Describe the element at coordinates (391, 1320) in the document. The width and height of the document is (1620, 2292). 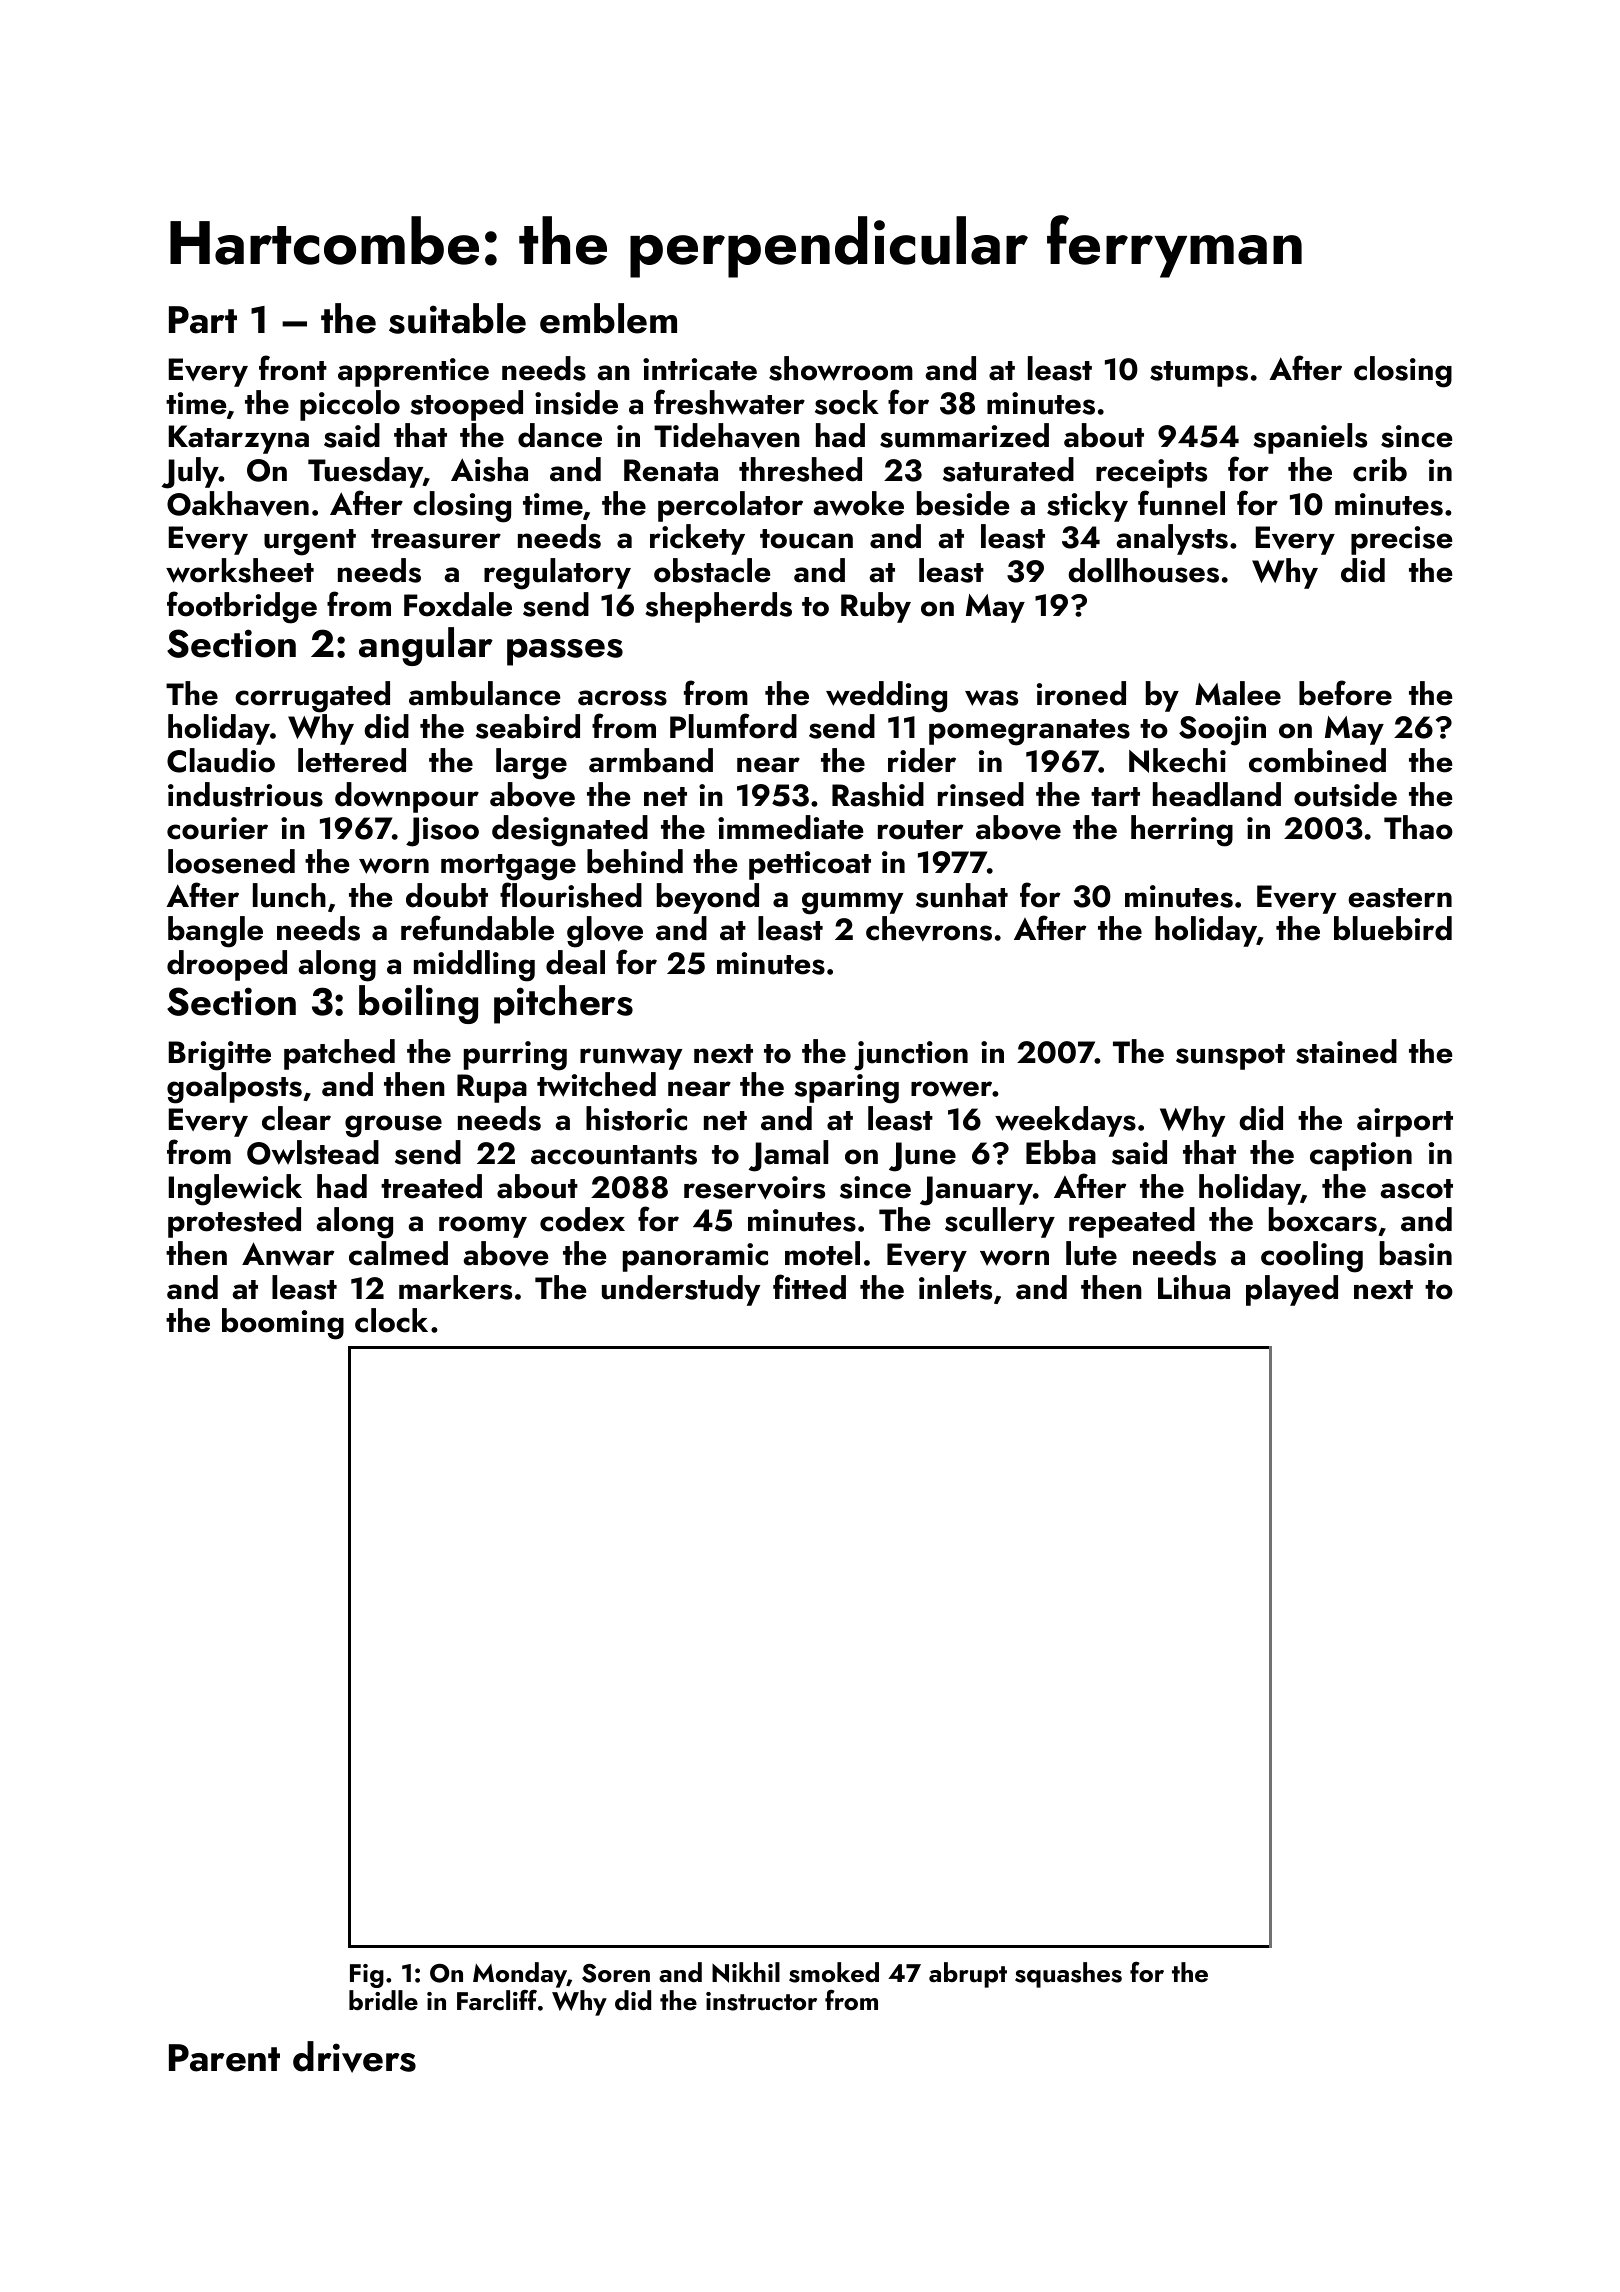
I see `clock` at that location.
